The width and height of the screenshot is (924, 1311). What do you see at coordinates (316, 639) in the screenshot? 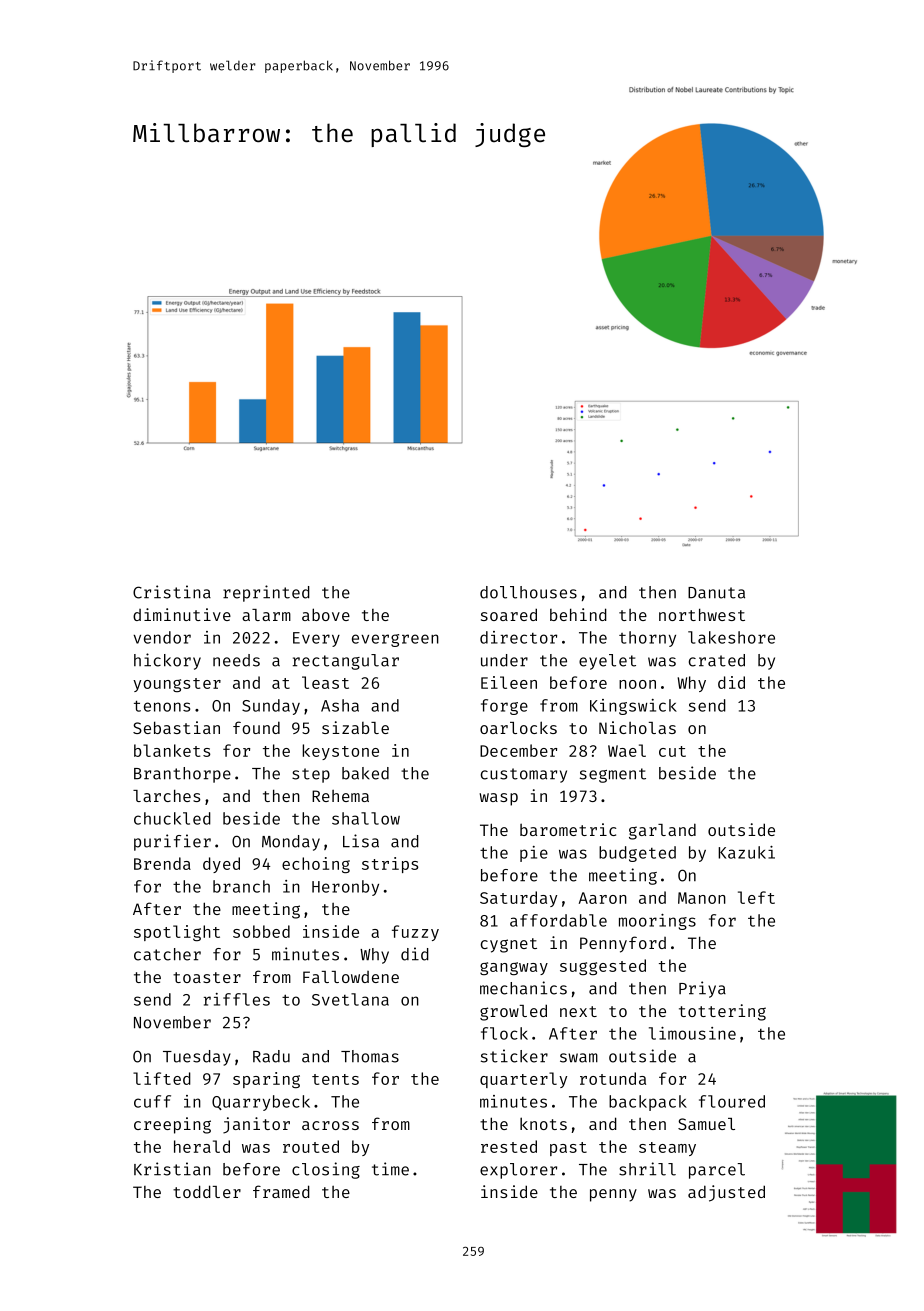
I see `Every` at bounding box center [316, 639].
